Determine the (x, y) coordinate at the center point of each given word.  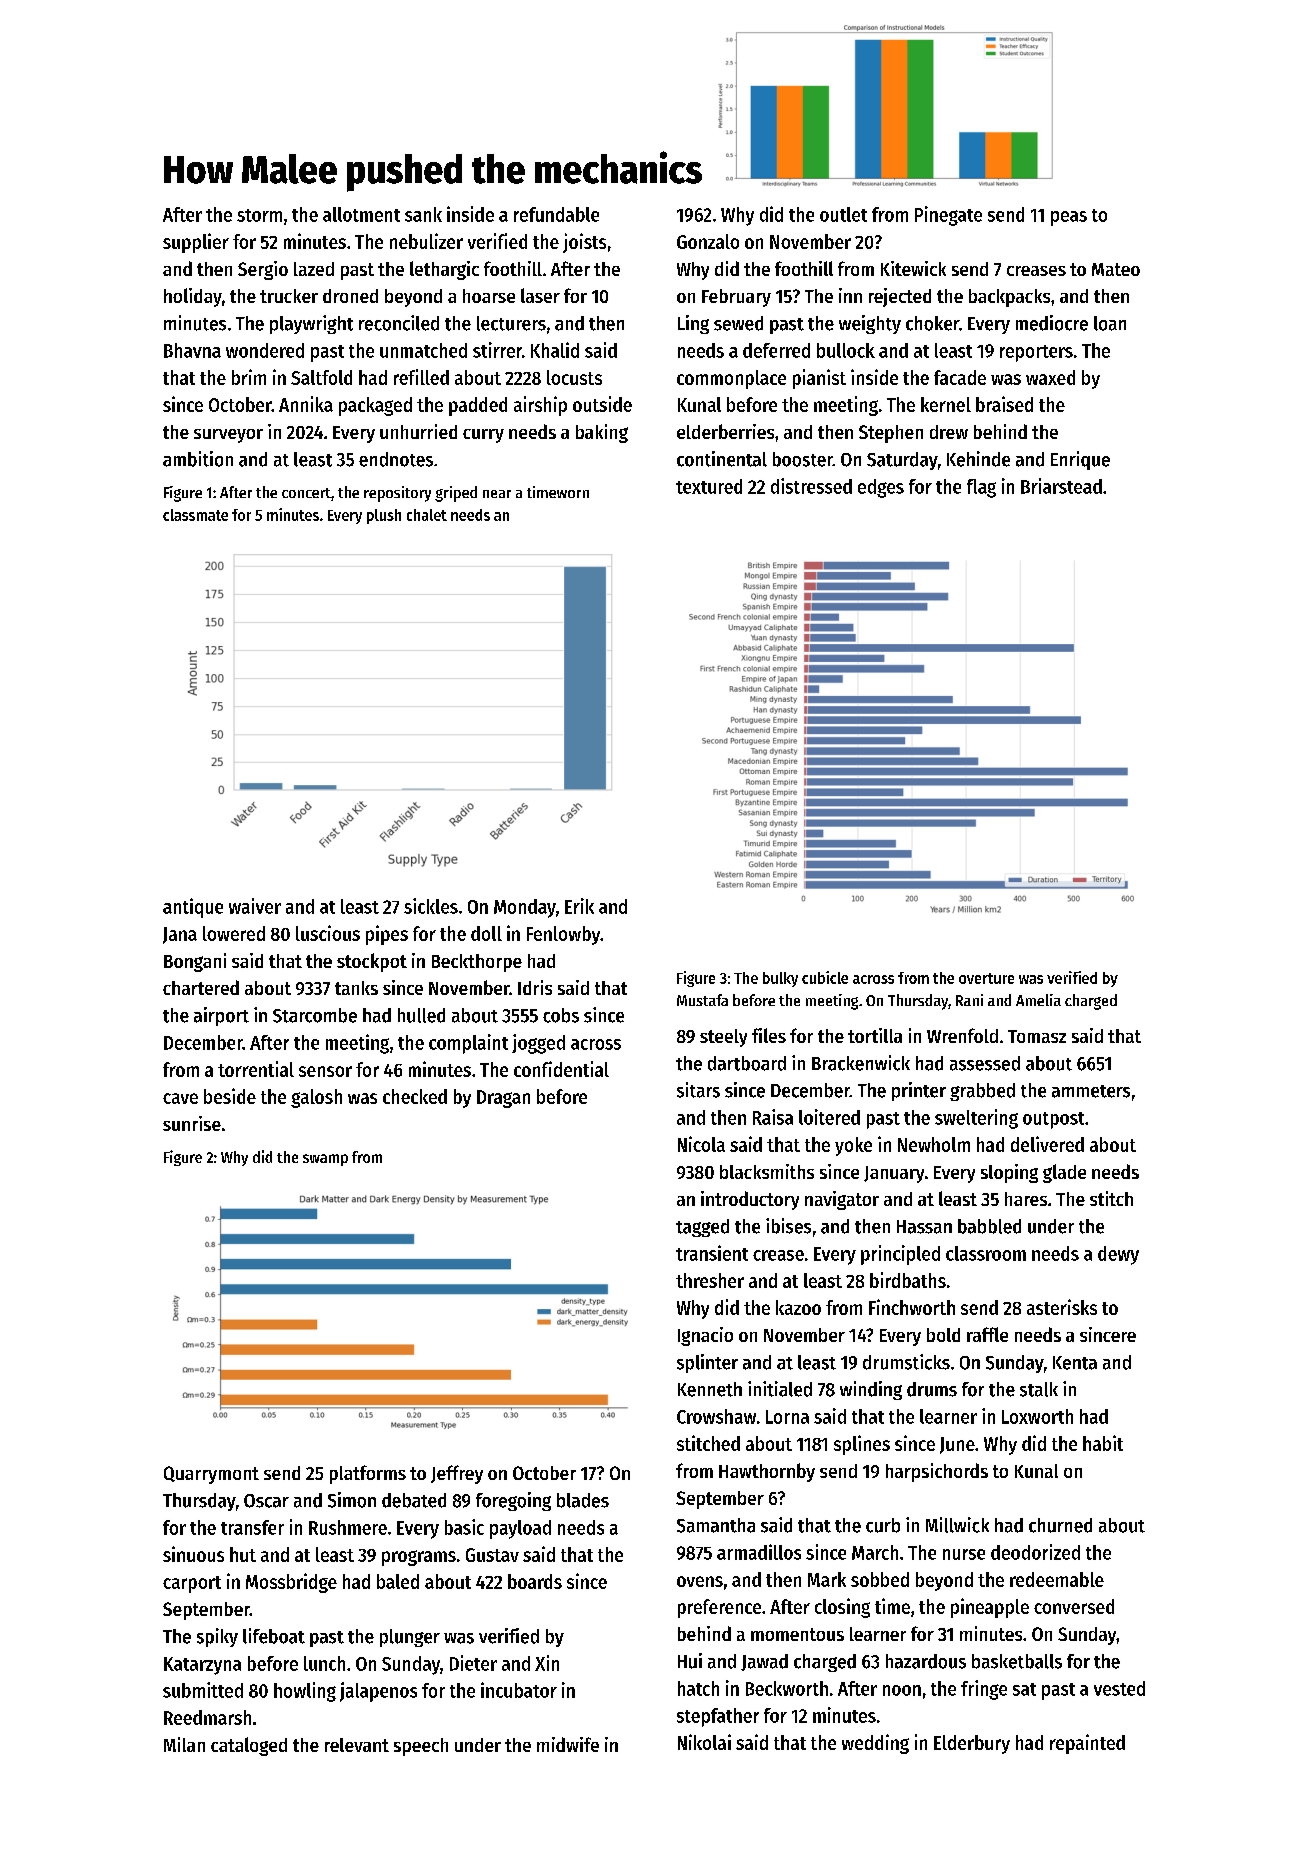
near (497, 494)
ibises (788, 1226)
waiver (255, 906)
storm (259, 215)
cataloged (249, 1746)
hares (1026, 1199)
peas (1069, 218)
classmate (195, 515)
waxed (1050, 377)
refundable (556, 214)
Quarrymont (211, 1475)
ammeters (1091, 1091)
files (769, 1035)
